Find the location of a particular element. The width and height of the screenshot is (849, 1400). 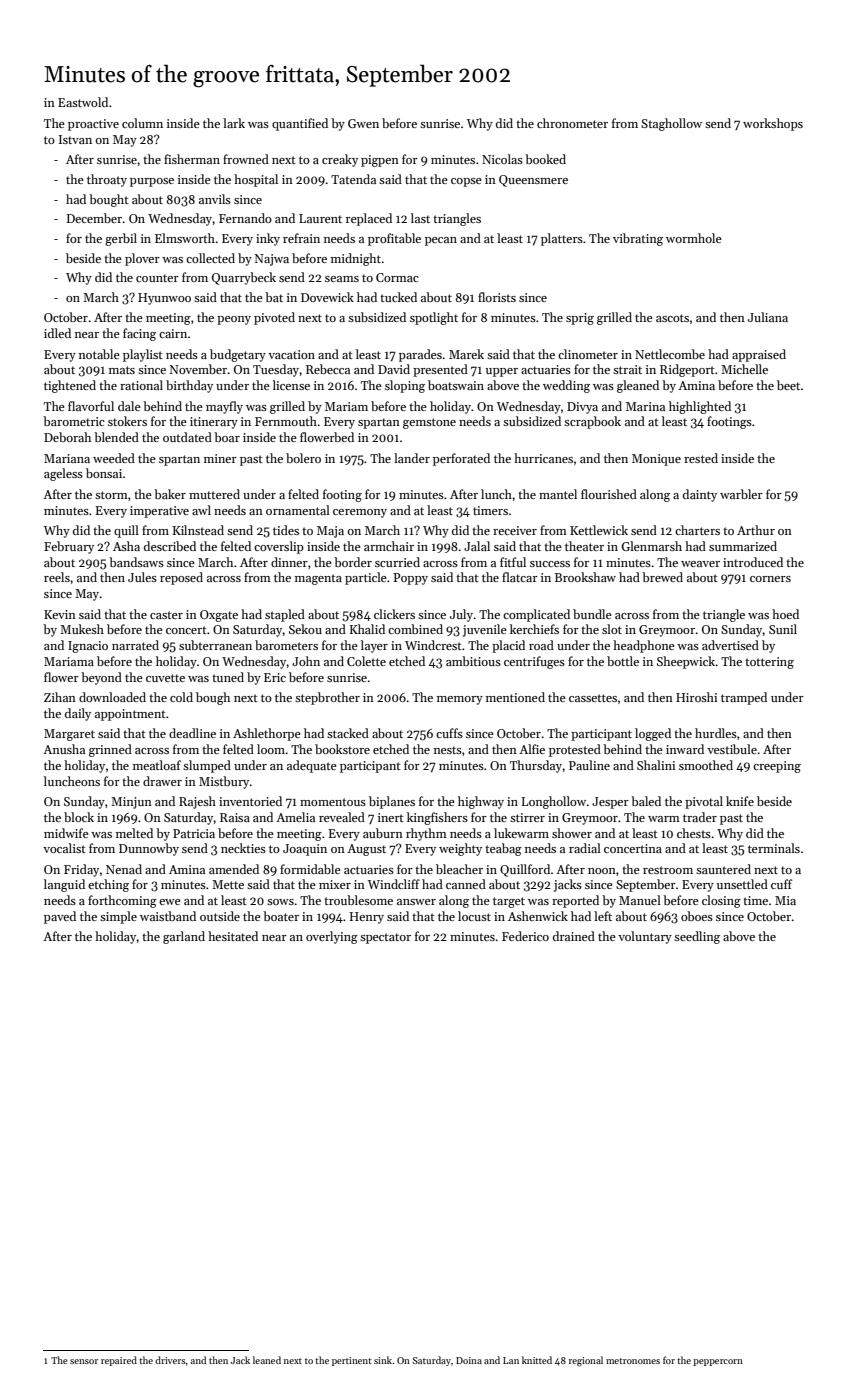

locust is located at coordinates (474, 916).
